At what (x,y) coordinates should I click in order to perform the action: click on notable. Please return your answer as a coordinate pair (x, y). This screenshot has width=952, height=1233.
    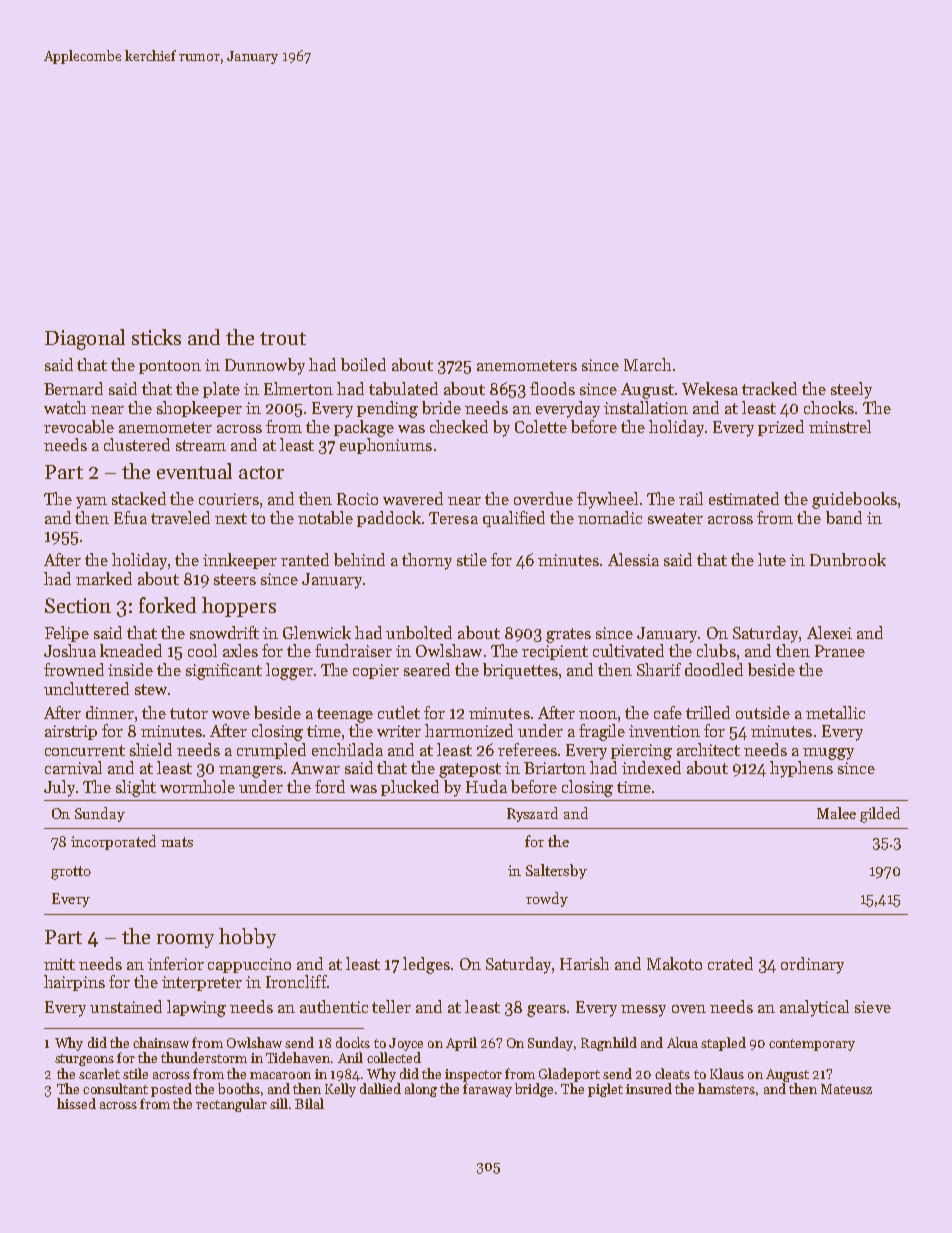
    Looking at the image, I should click on (325, 517).
